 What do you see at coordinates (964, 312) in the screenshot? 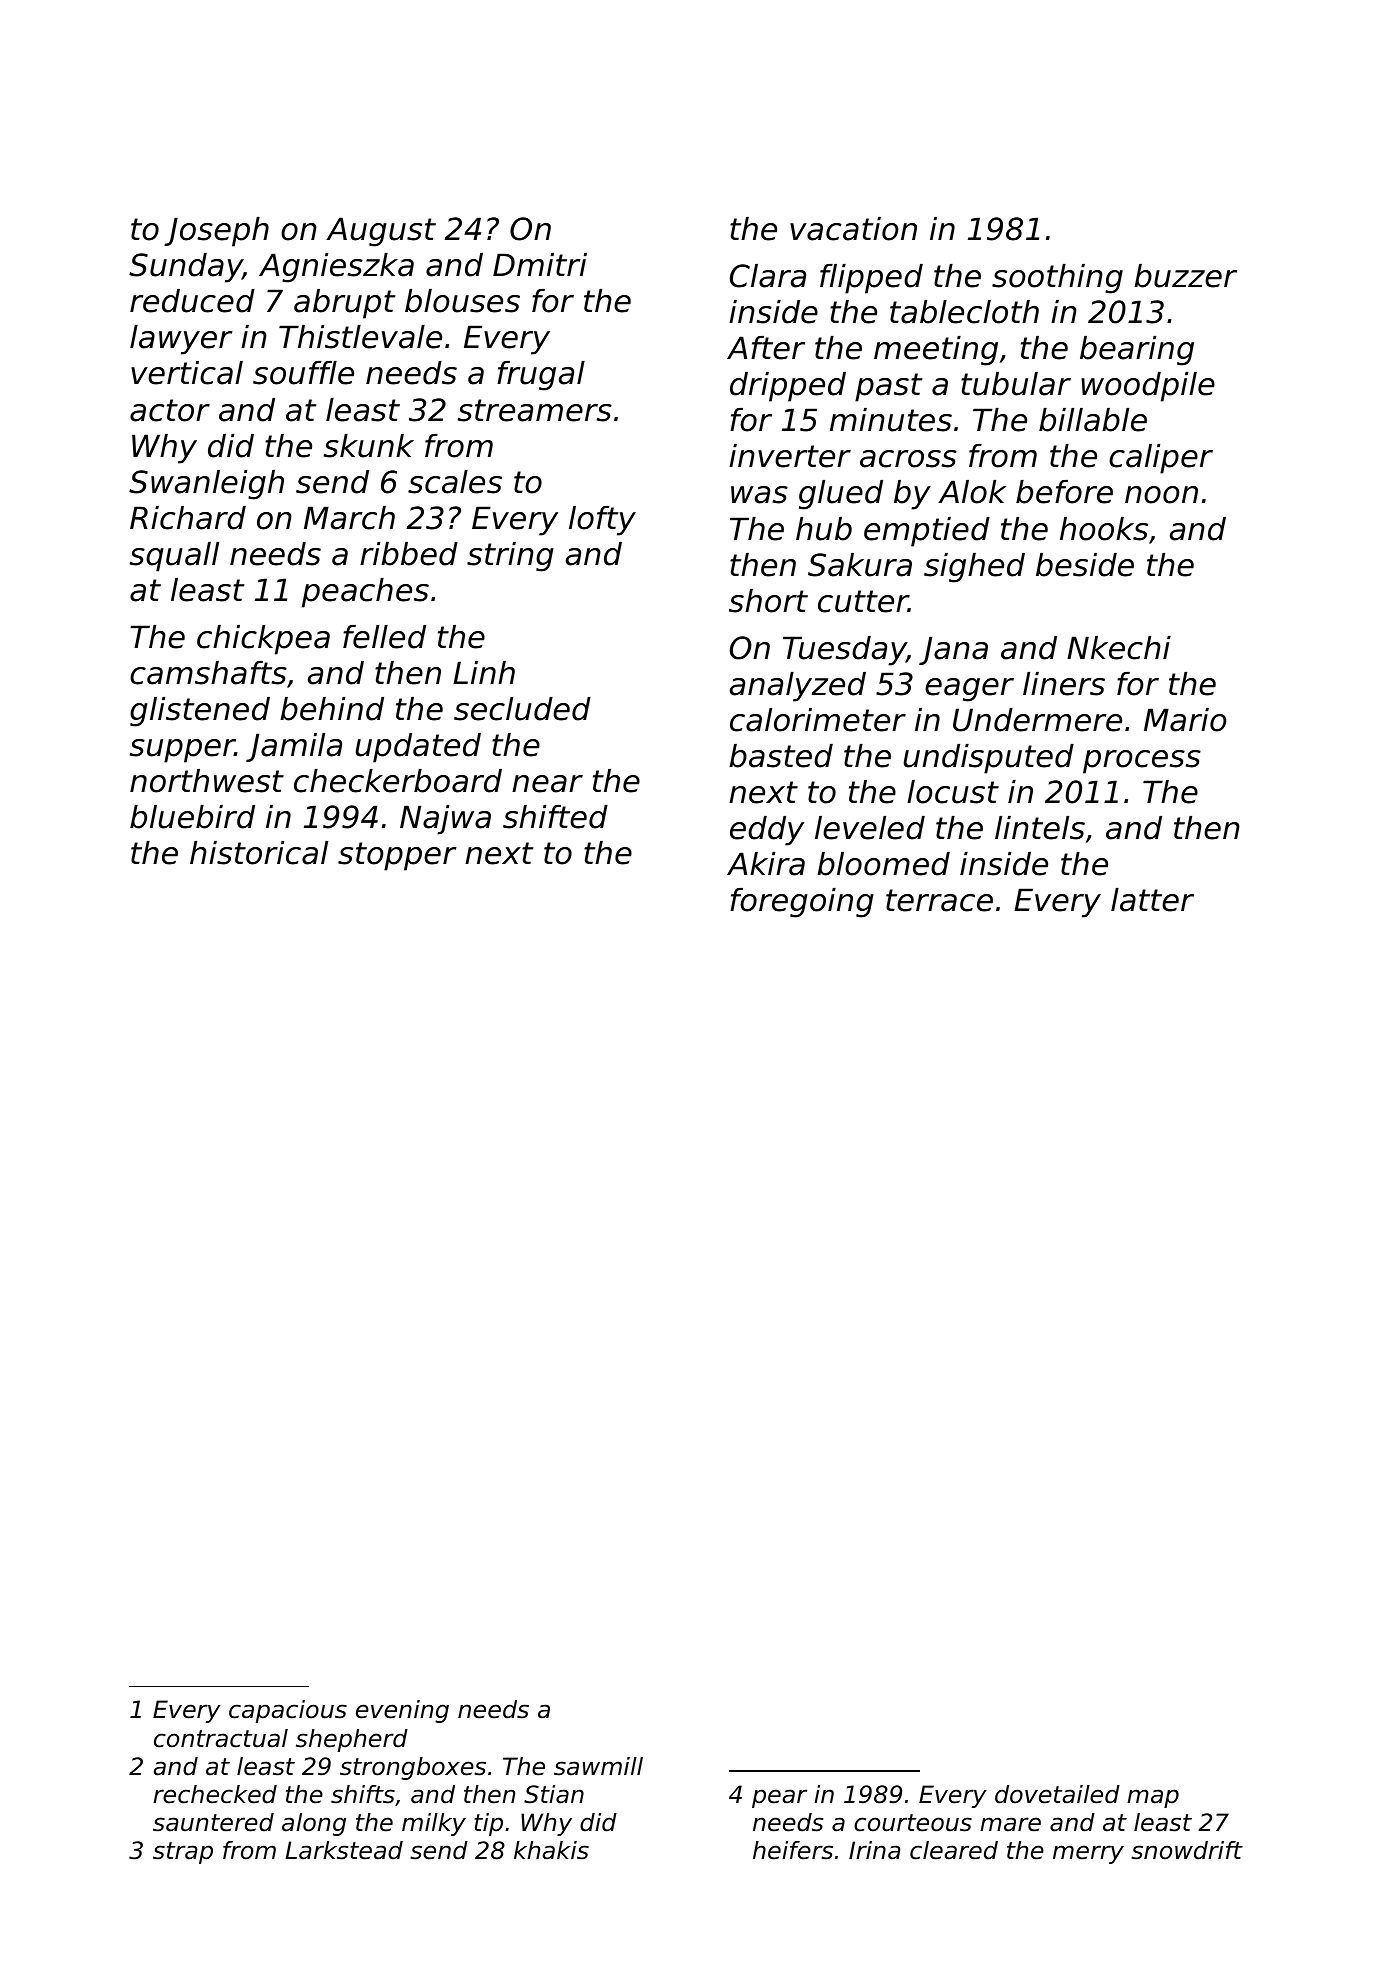
I see `tablecloth` at bounding box center [964, 312].
